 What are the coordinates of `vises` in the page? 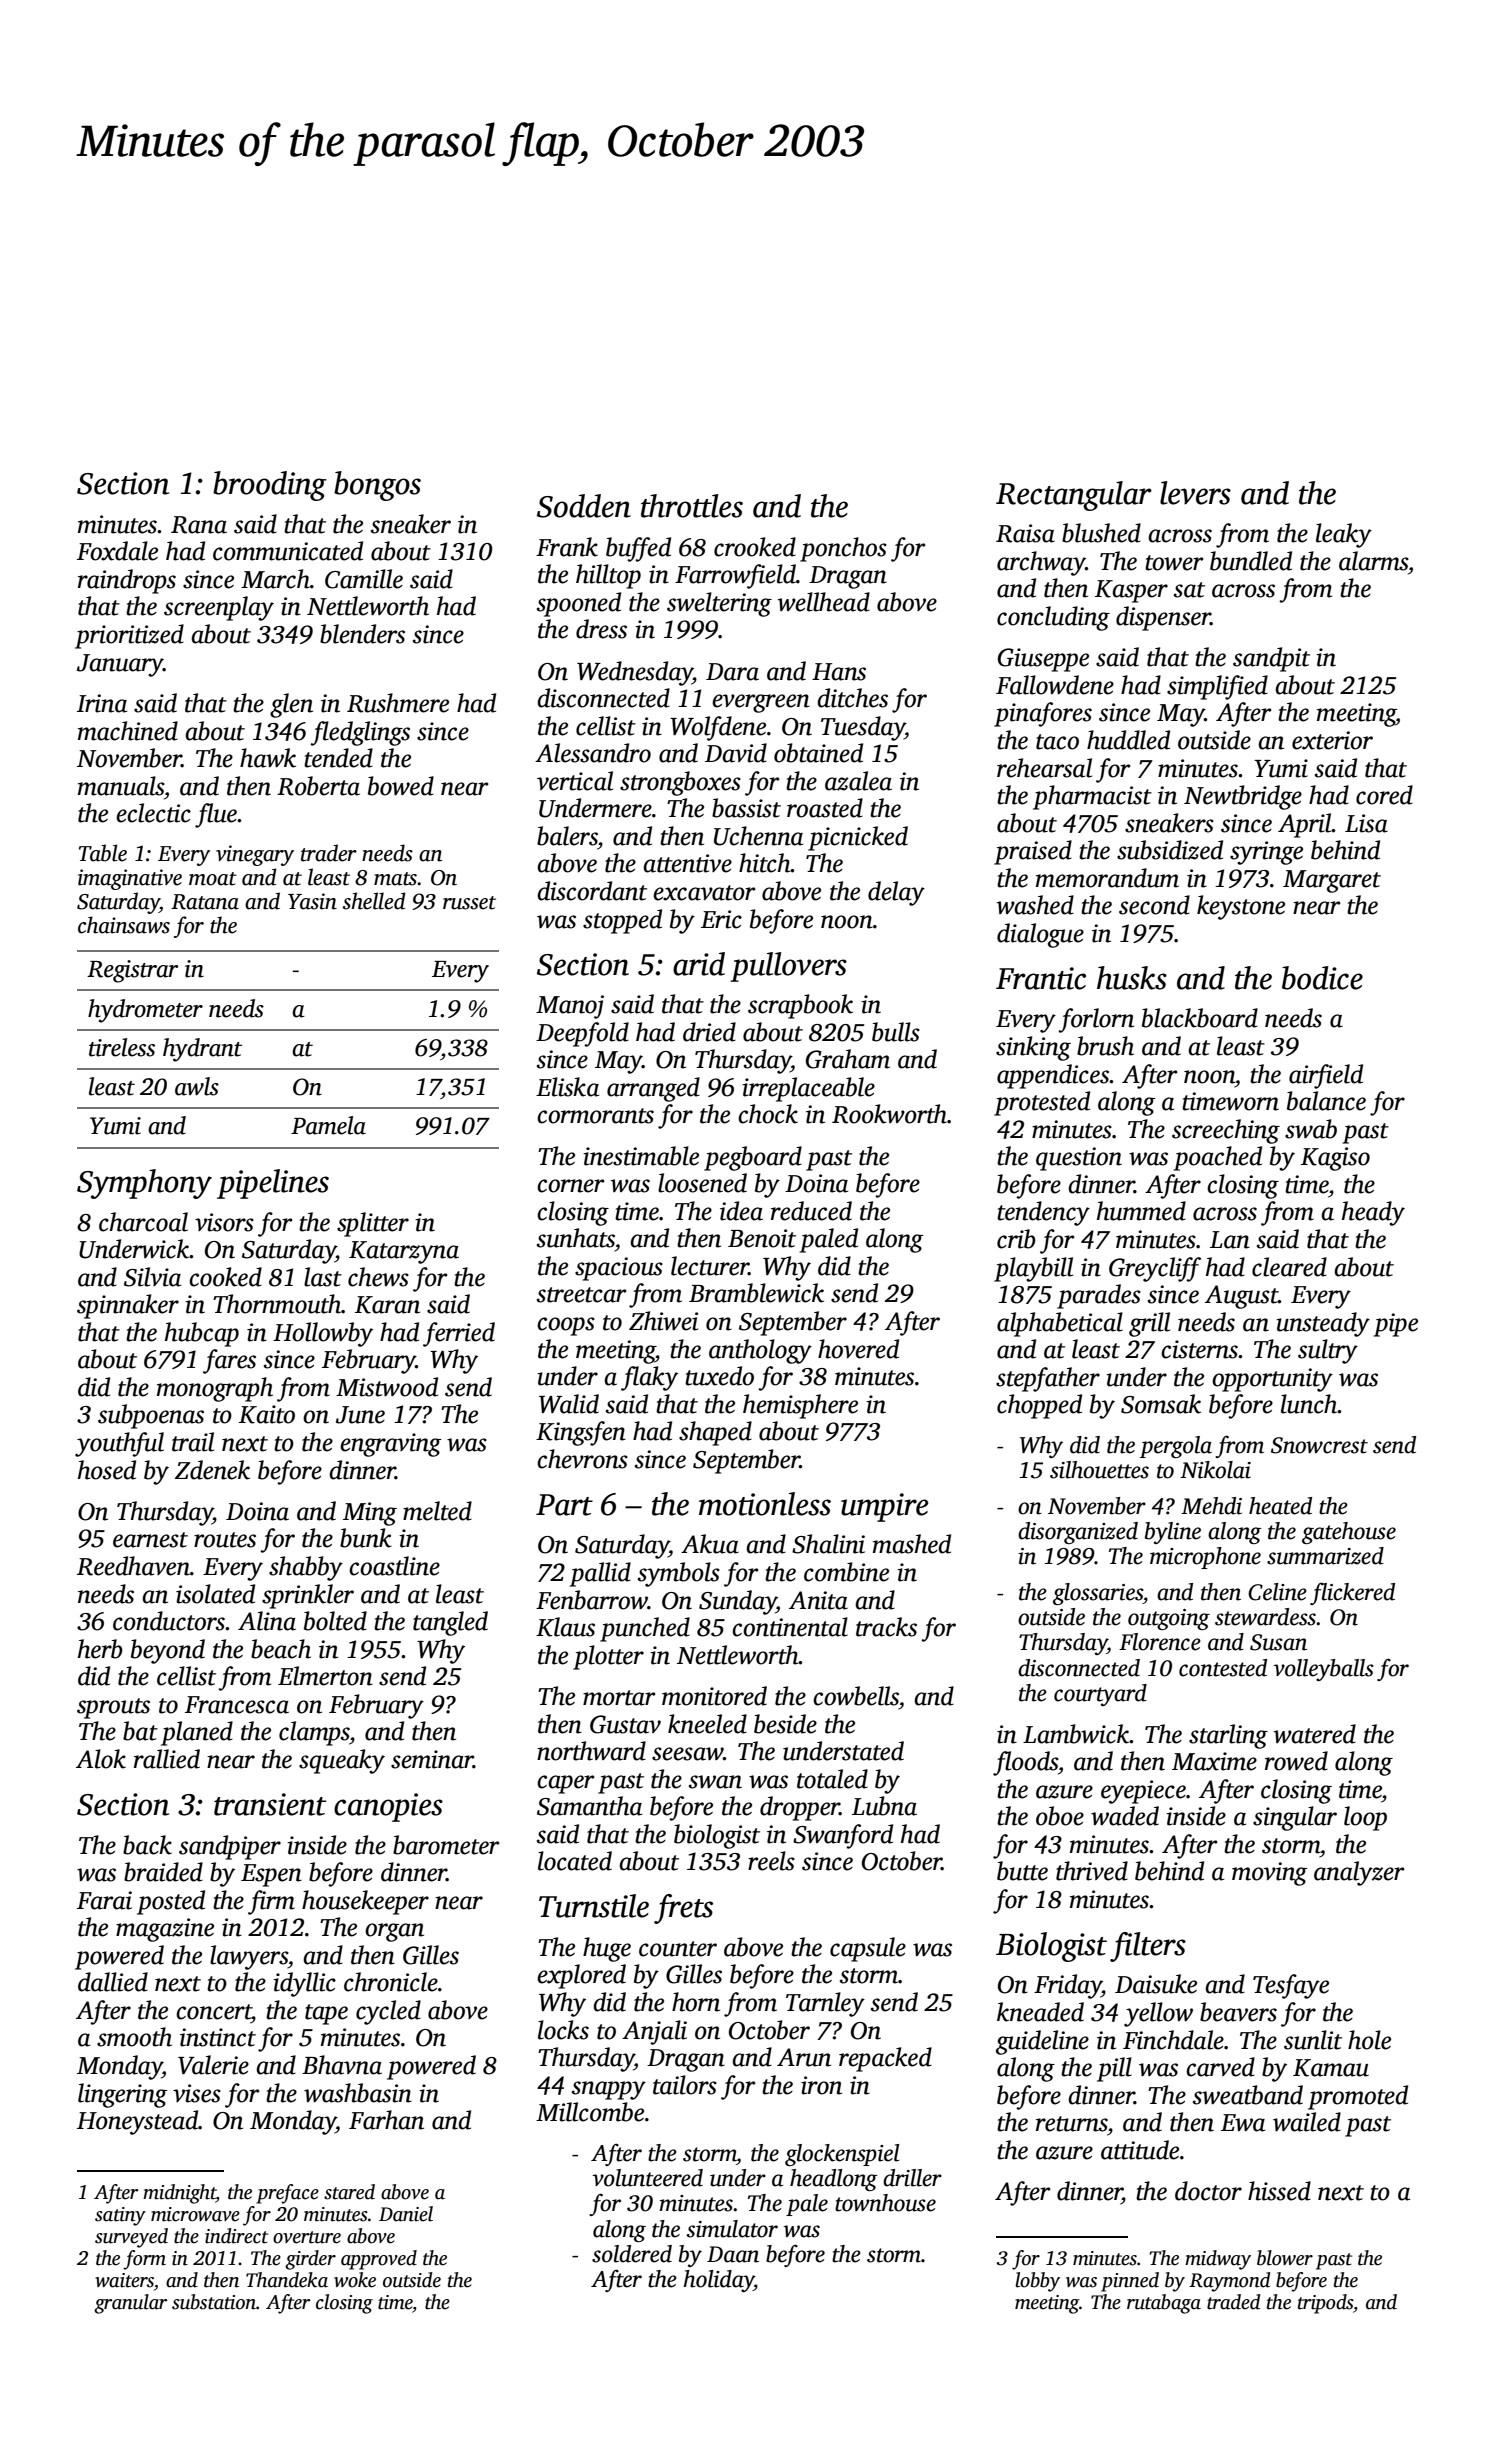 It's located at (197, 2093).
